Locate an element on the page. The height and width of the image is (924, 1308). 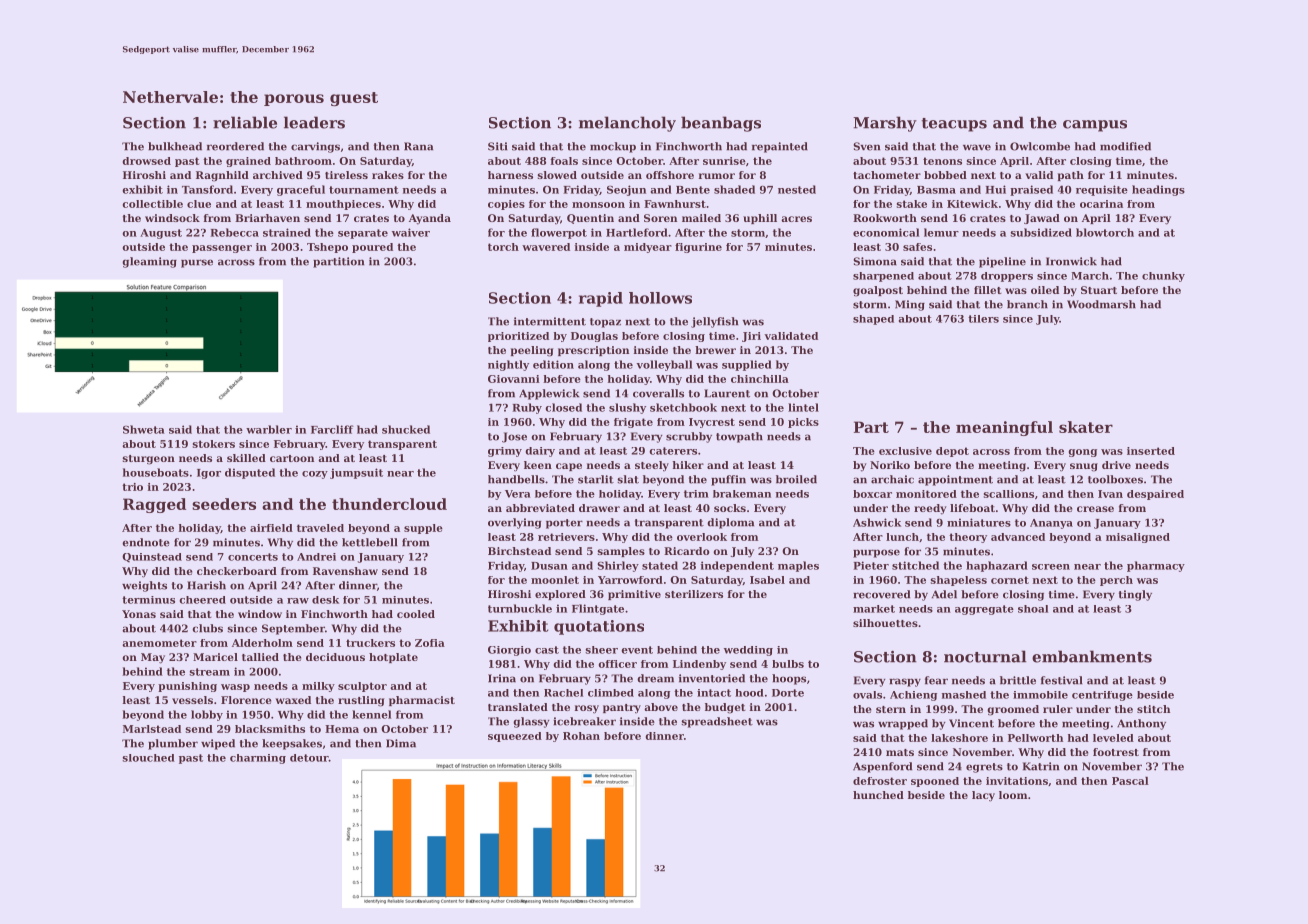
detour is located at coordinates (309, 758).
